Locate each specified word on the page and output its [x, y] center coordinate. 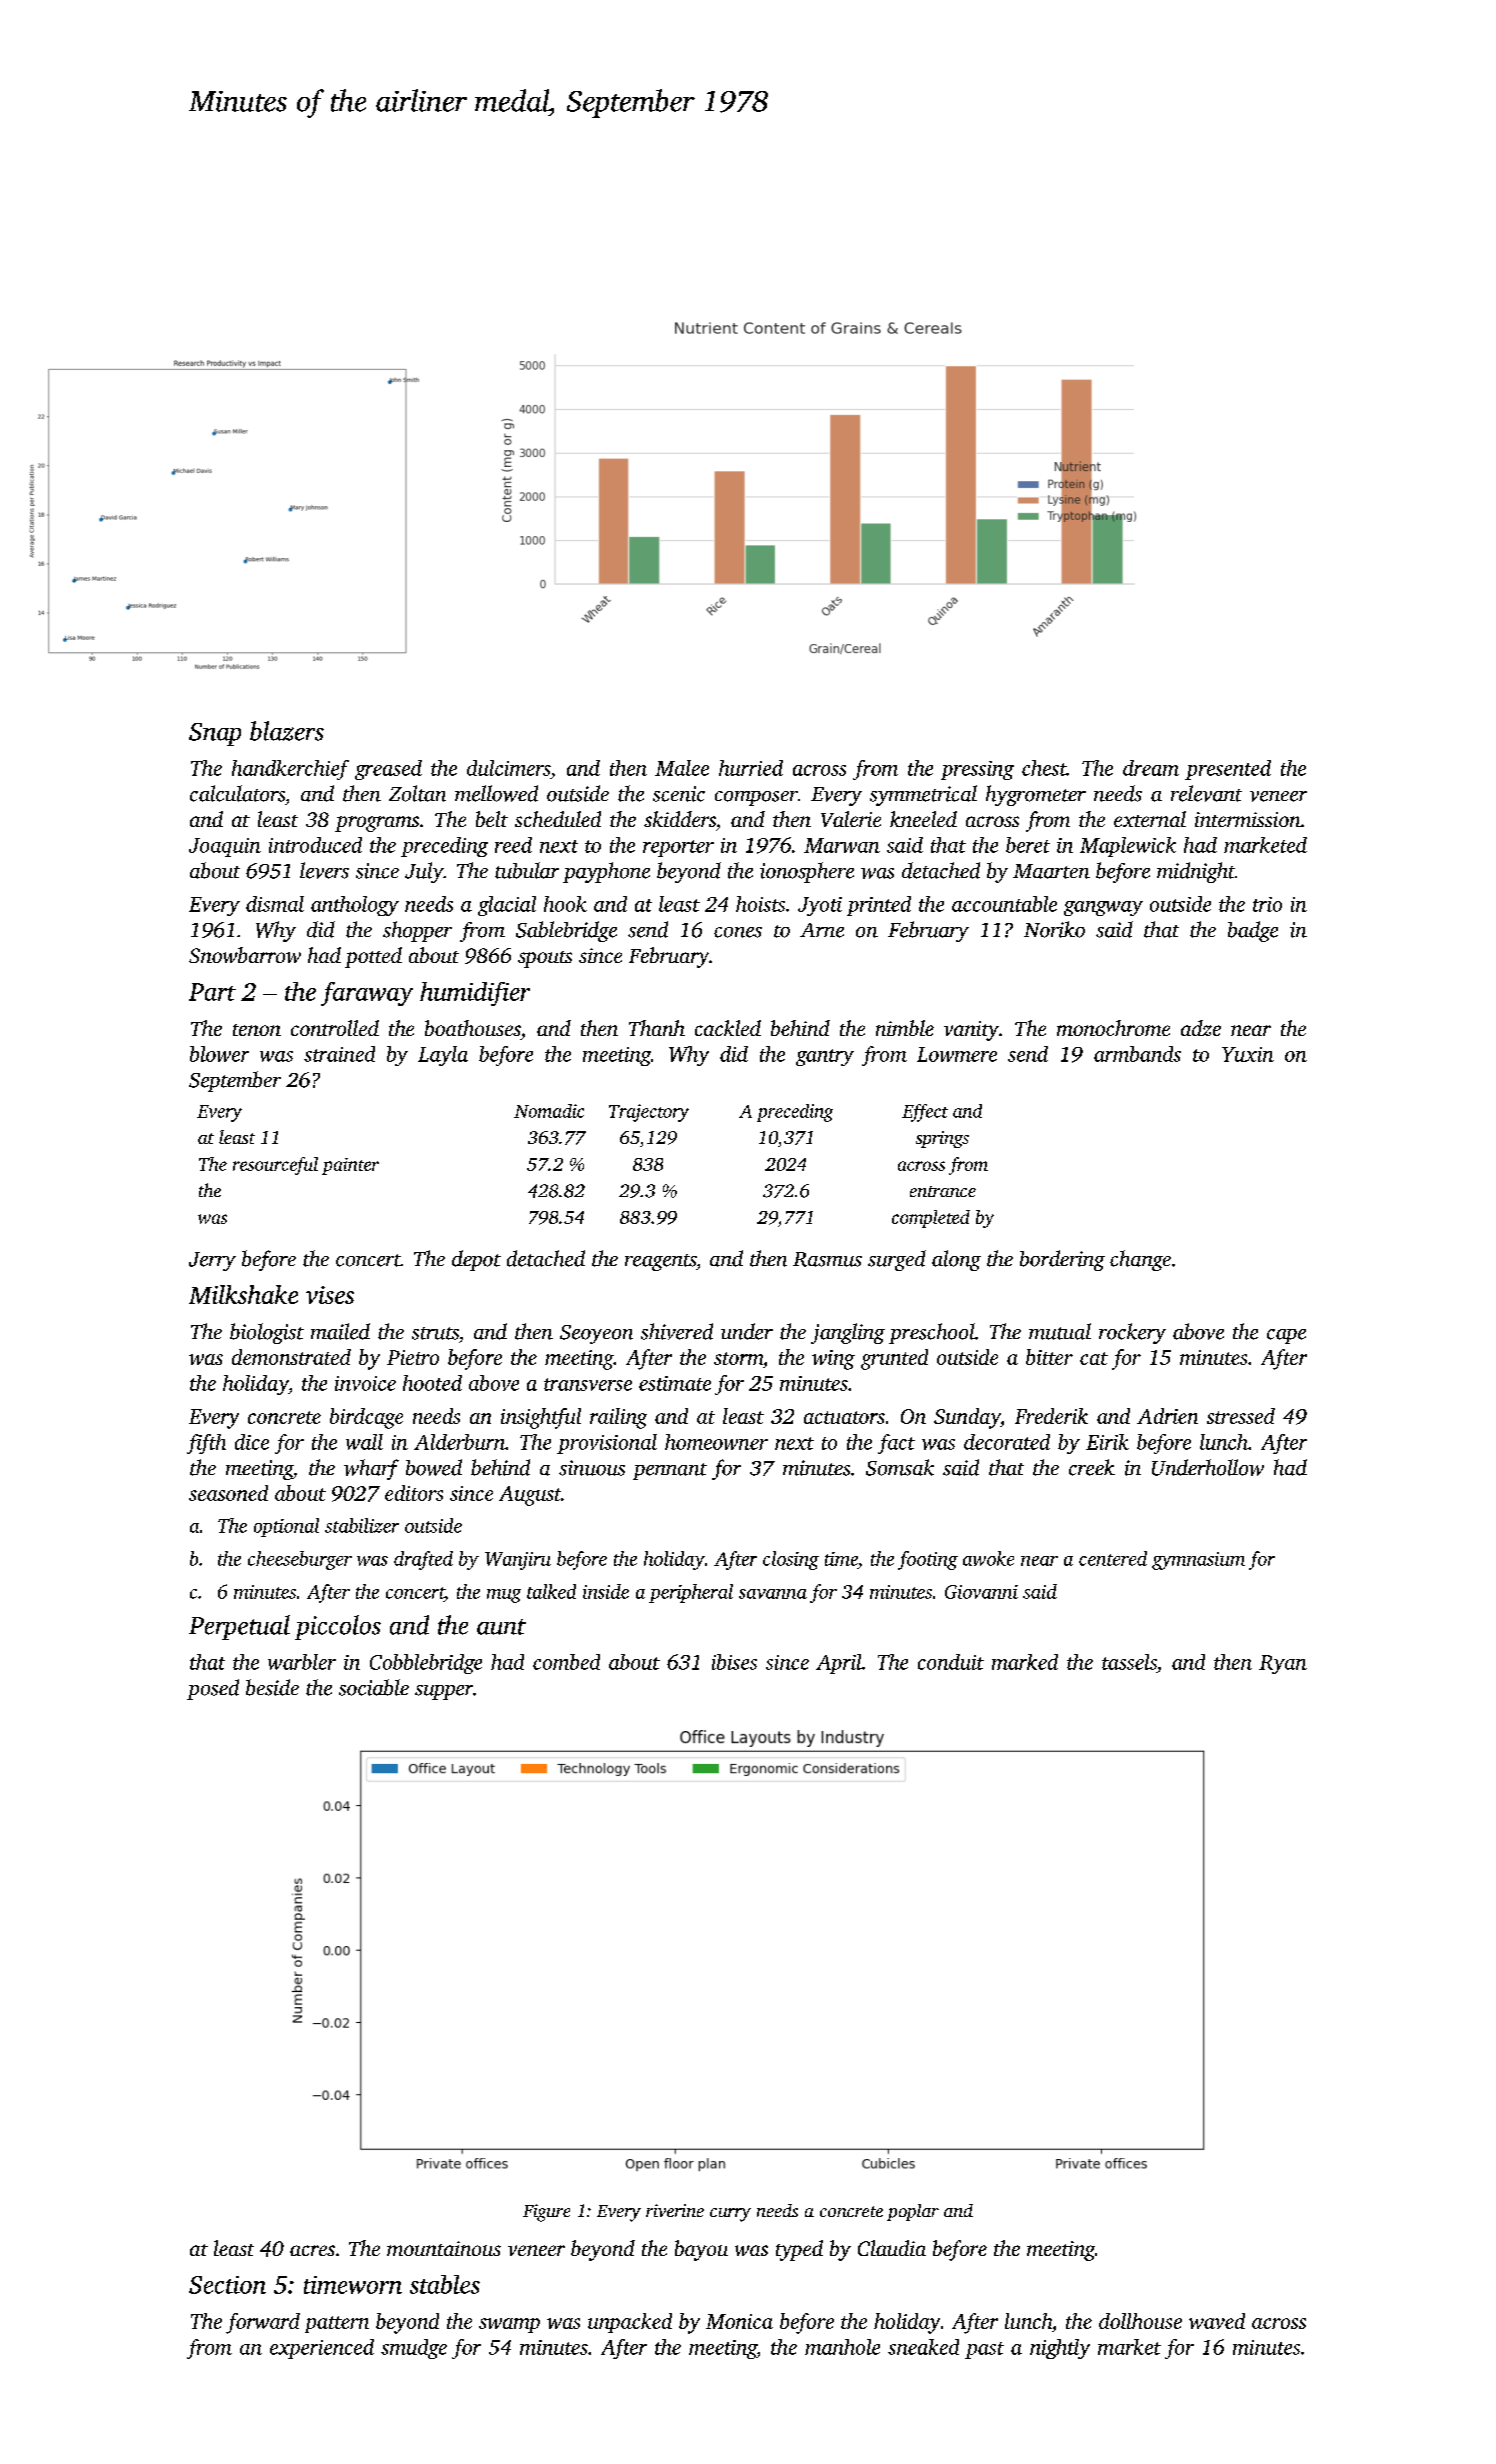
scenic [679, 794]
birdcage [366, 1418]
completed [931, 1219]
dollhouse [1140, 2321]
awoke [988, 1558]
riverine [675, 2210]
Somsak [900, 1467]
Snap [215, 734]
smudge [414, 2349]
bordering [1062, 1260]
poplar [913, 2212]
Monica [739, 2321]
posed [213, 1689]
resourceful [275, 1166]
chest [1044, 768]
